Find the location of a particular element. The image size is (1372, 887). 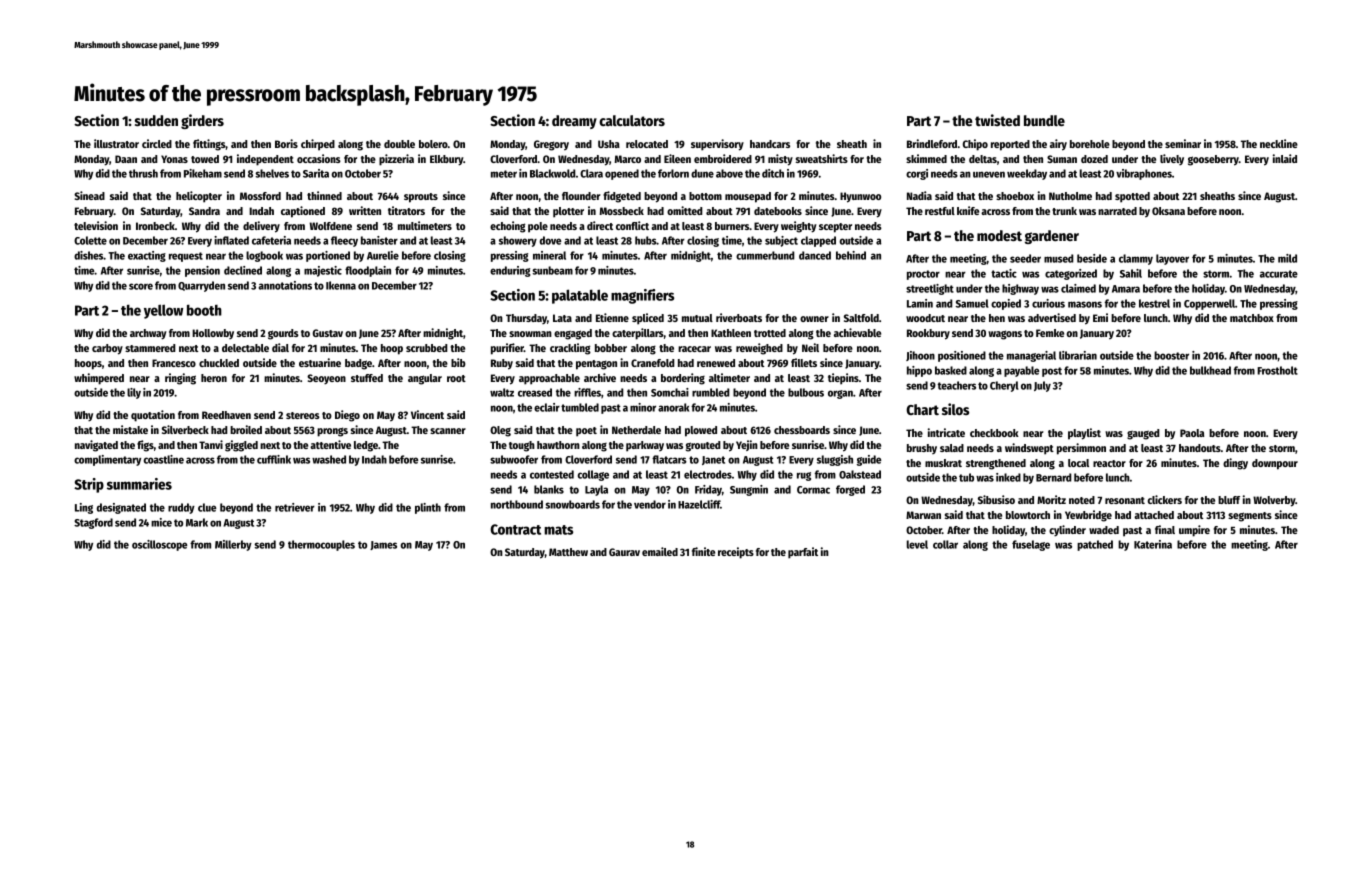

bundle is located at coordinates (1044, 120).
